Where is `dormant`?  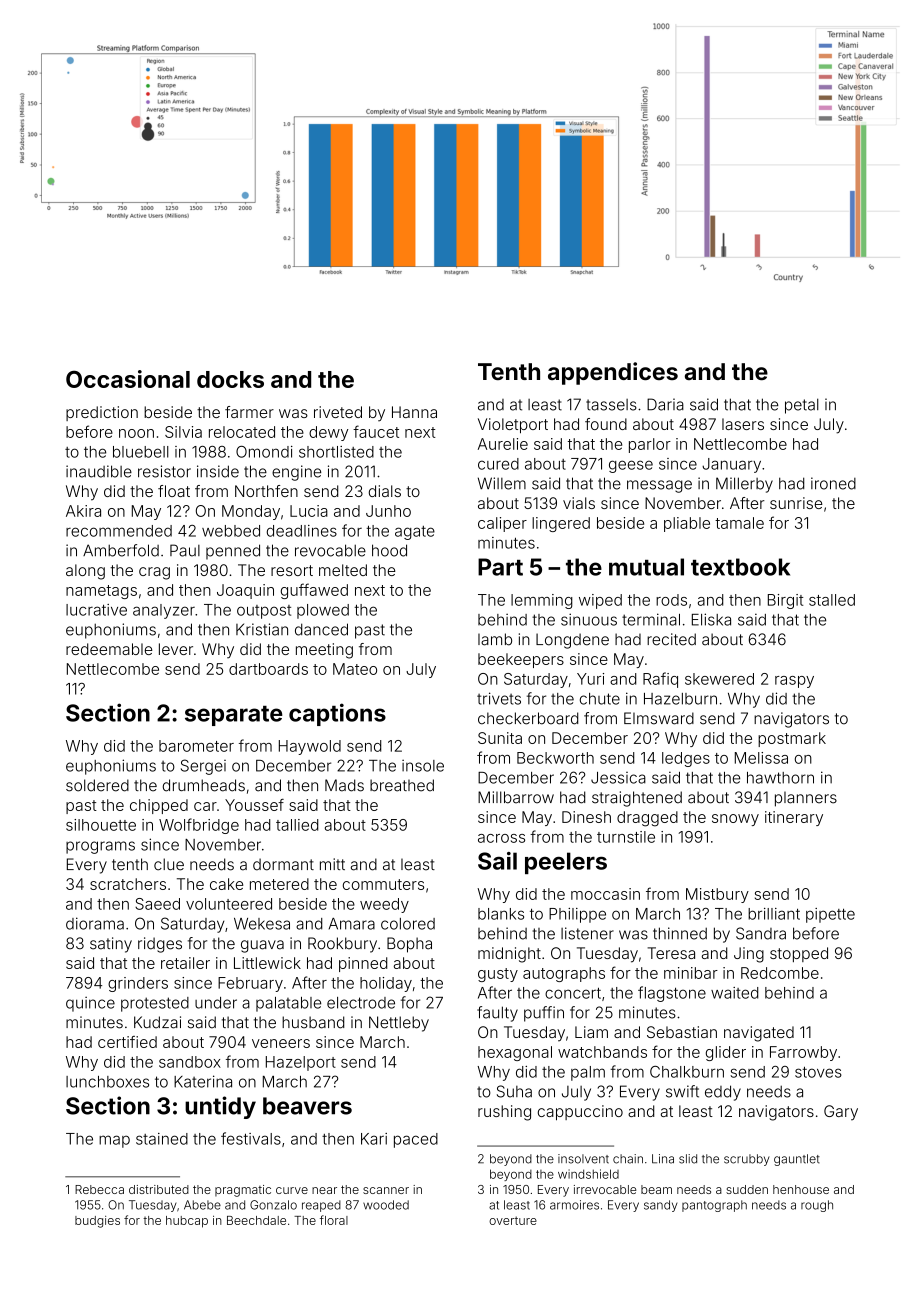
dormant is located at coordinates (283, 864).
